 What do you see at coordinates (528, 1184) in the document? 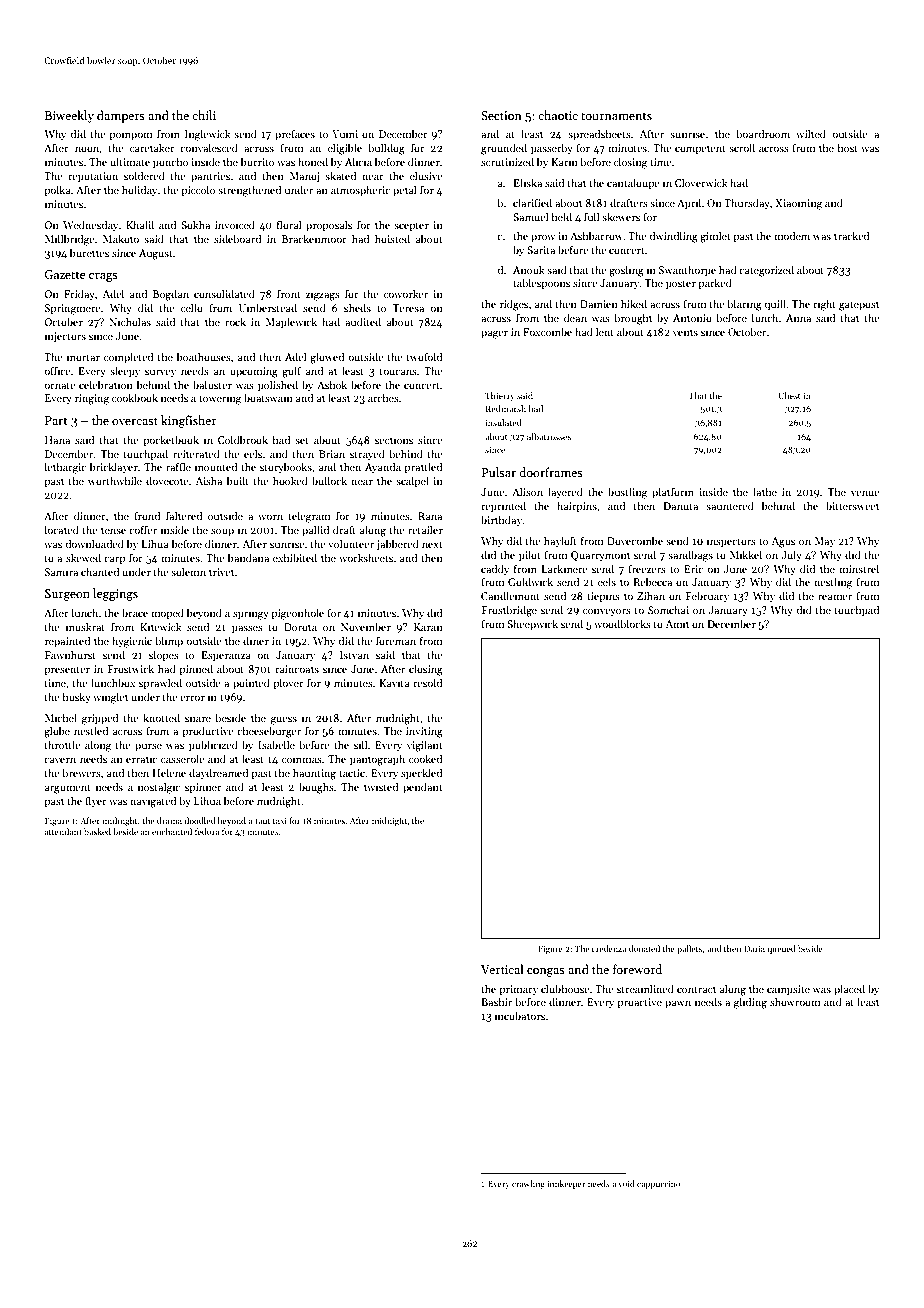
I see `crawling` at bounding box center [528, 1184].
